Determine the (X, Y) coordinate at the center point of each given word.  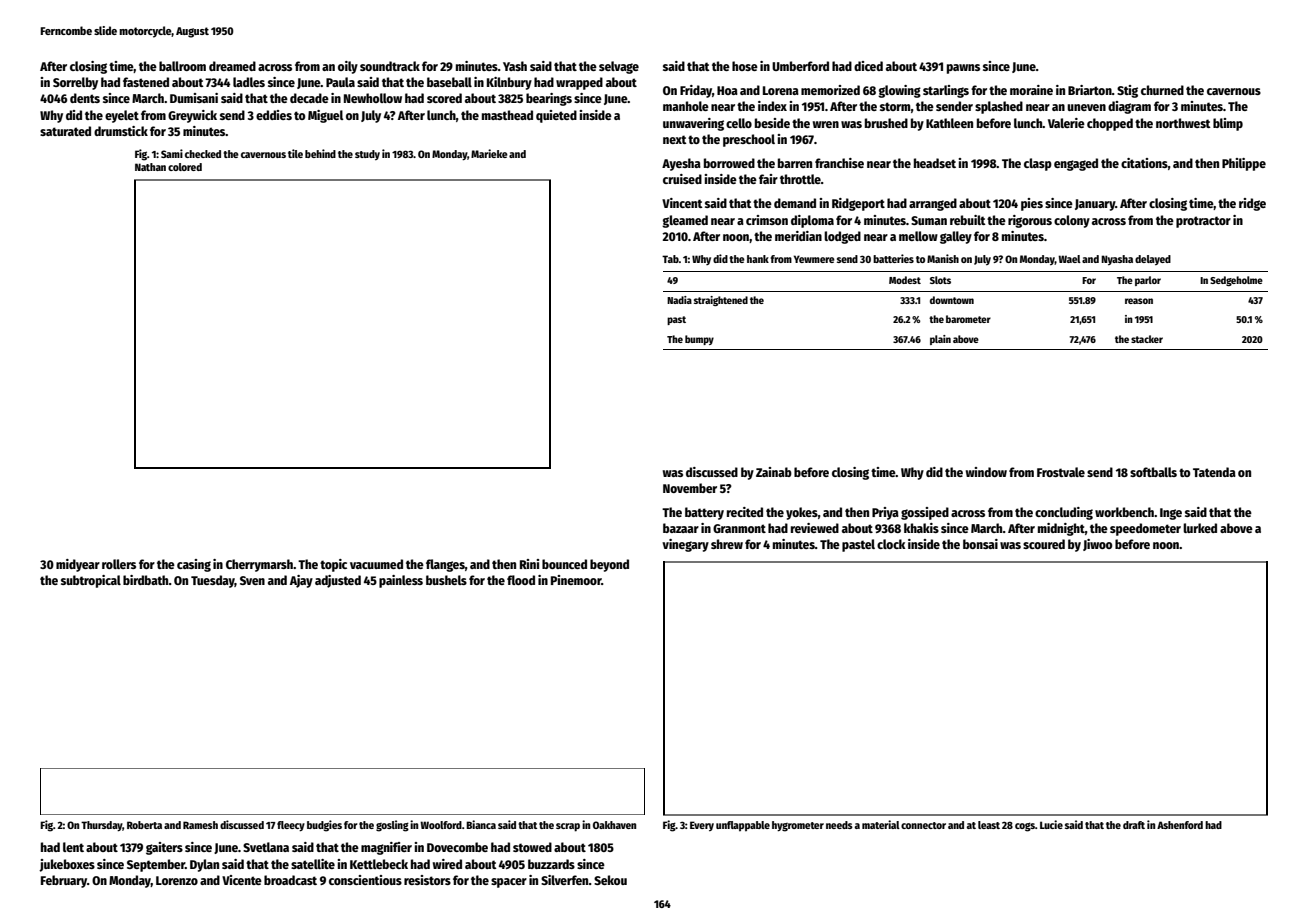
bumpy (699, 340)
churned (1162, 90)
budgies (324, 826)
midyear (78, 565)
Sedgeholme (1236, 281)
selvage (619, 67)
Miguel (325, 116)
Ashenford (1180, 825)
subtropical (91, 581)
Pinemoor (576, 580)
